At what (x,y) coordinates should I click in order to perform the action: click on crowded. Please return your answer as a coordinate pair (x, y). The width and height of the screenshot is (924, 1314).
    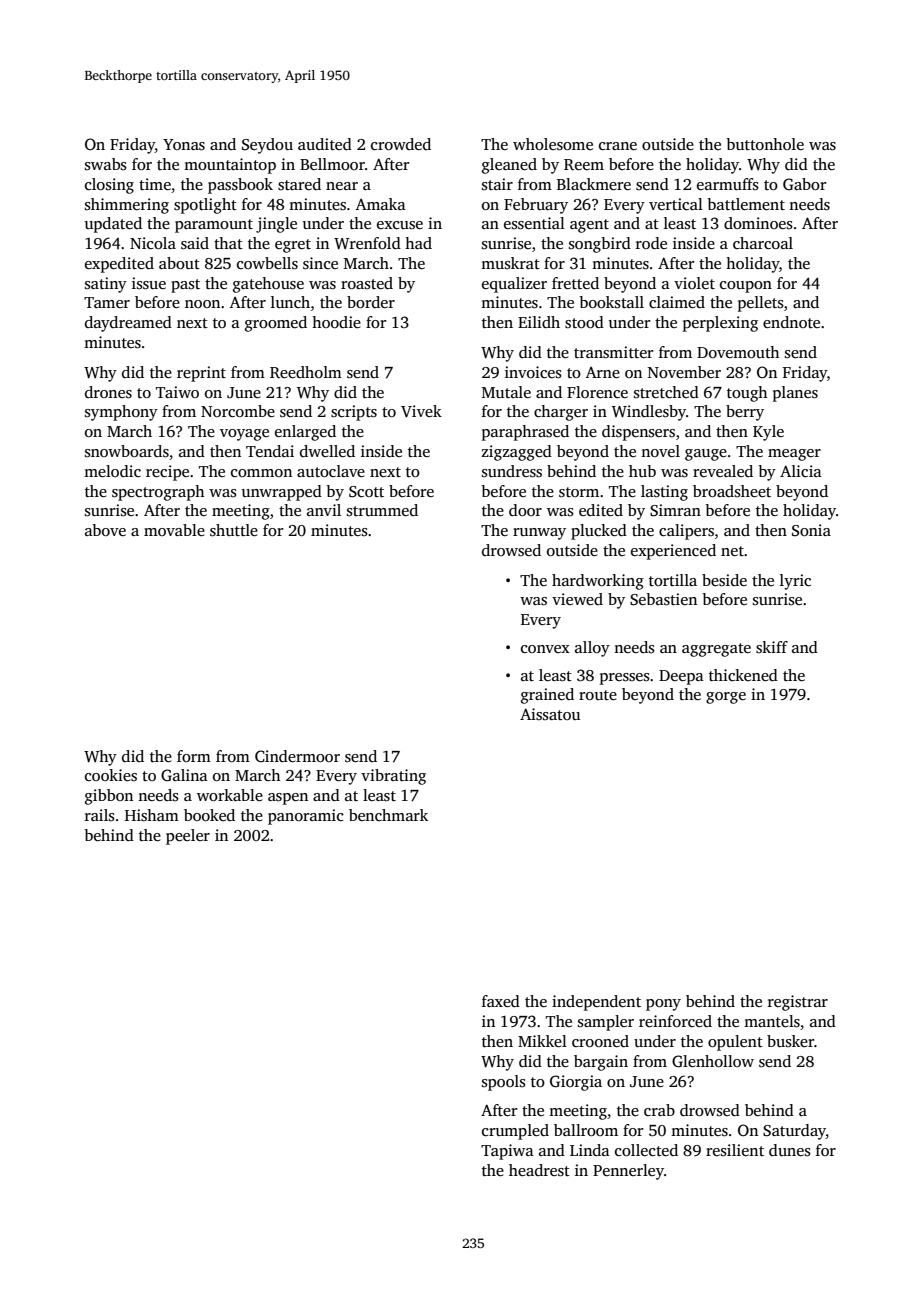
    Looking at the image, I should click on (401, 144).
